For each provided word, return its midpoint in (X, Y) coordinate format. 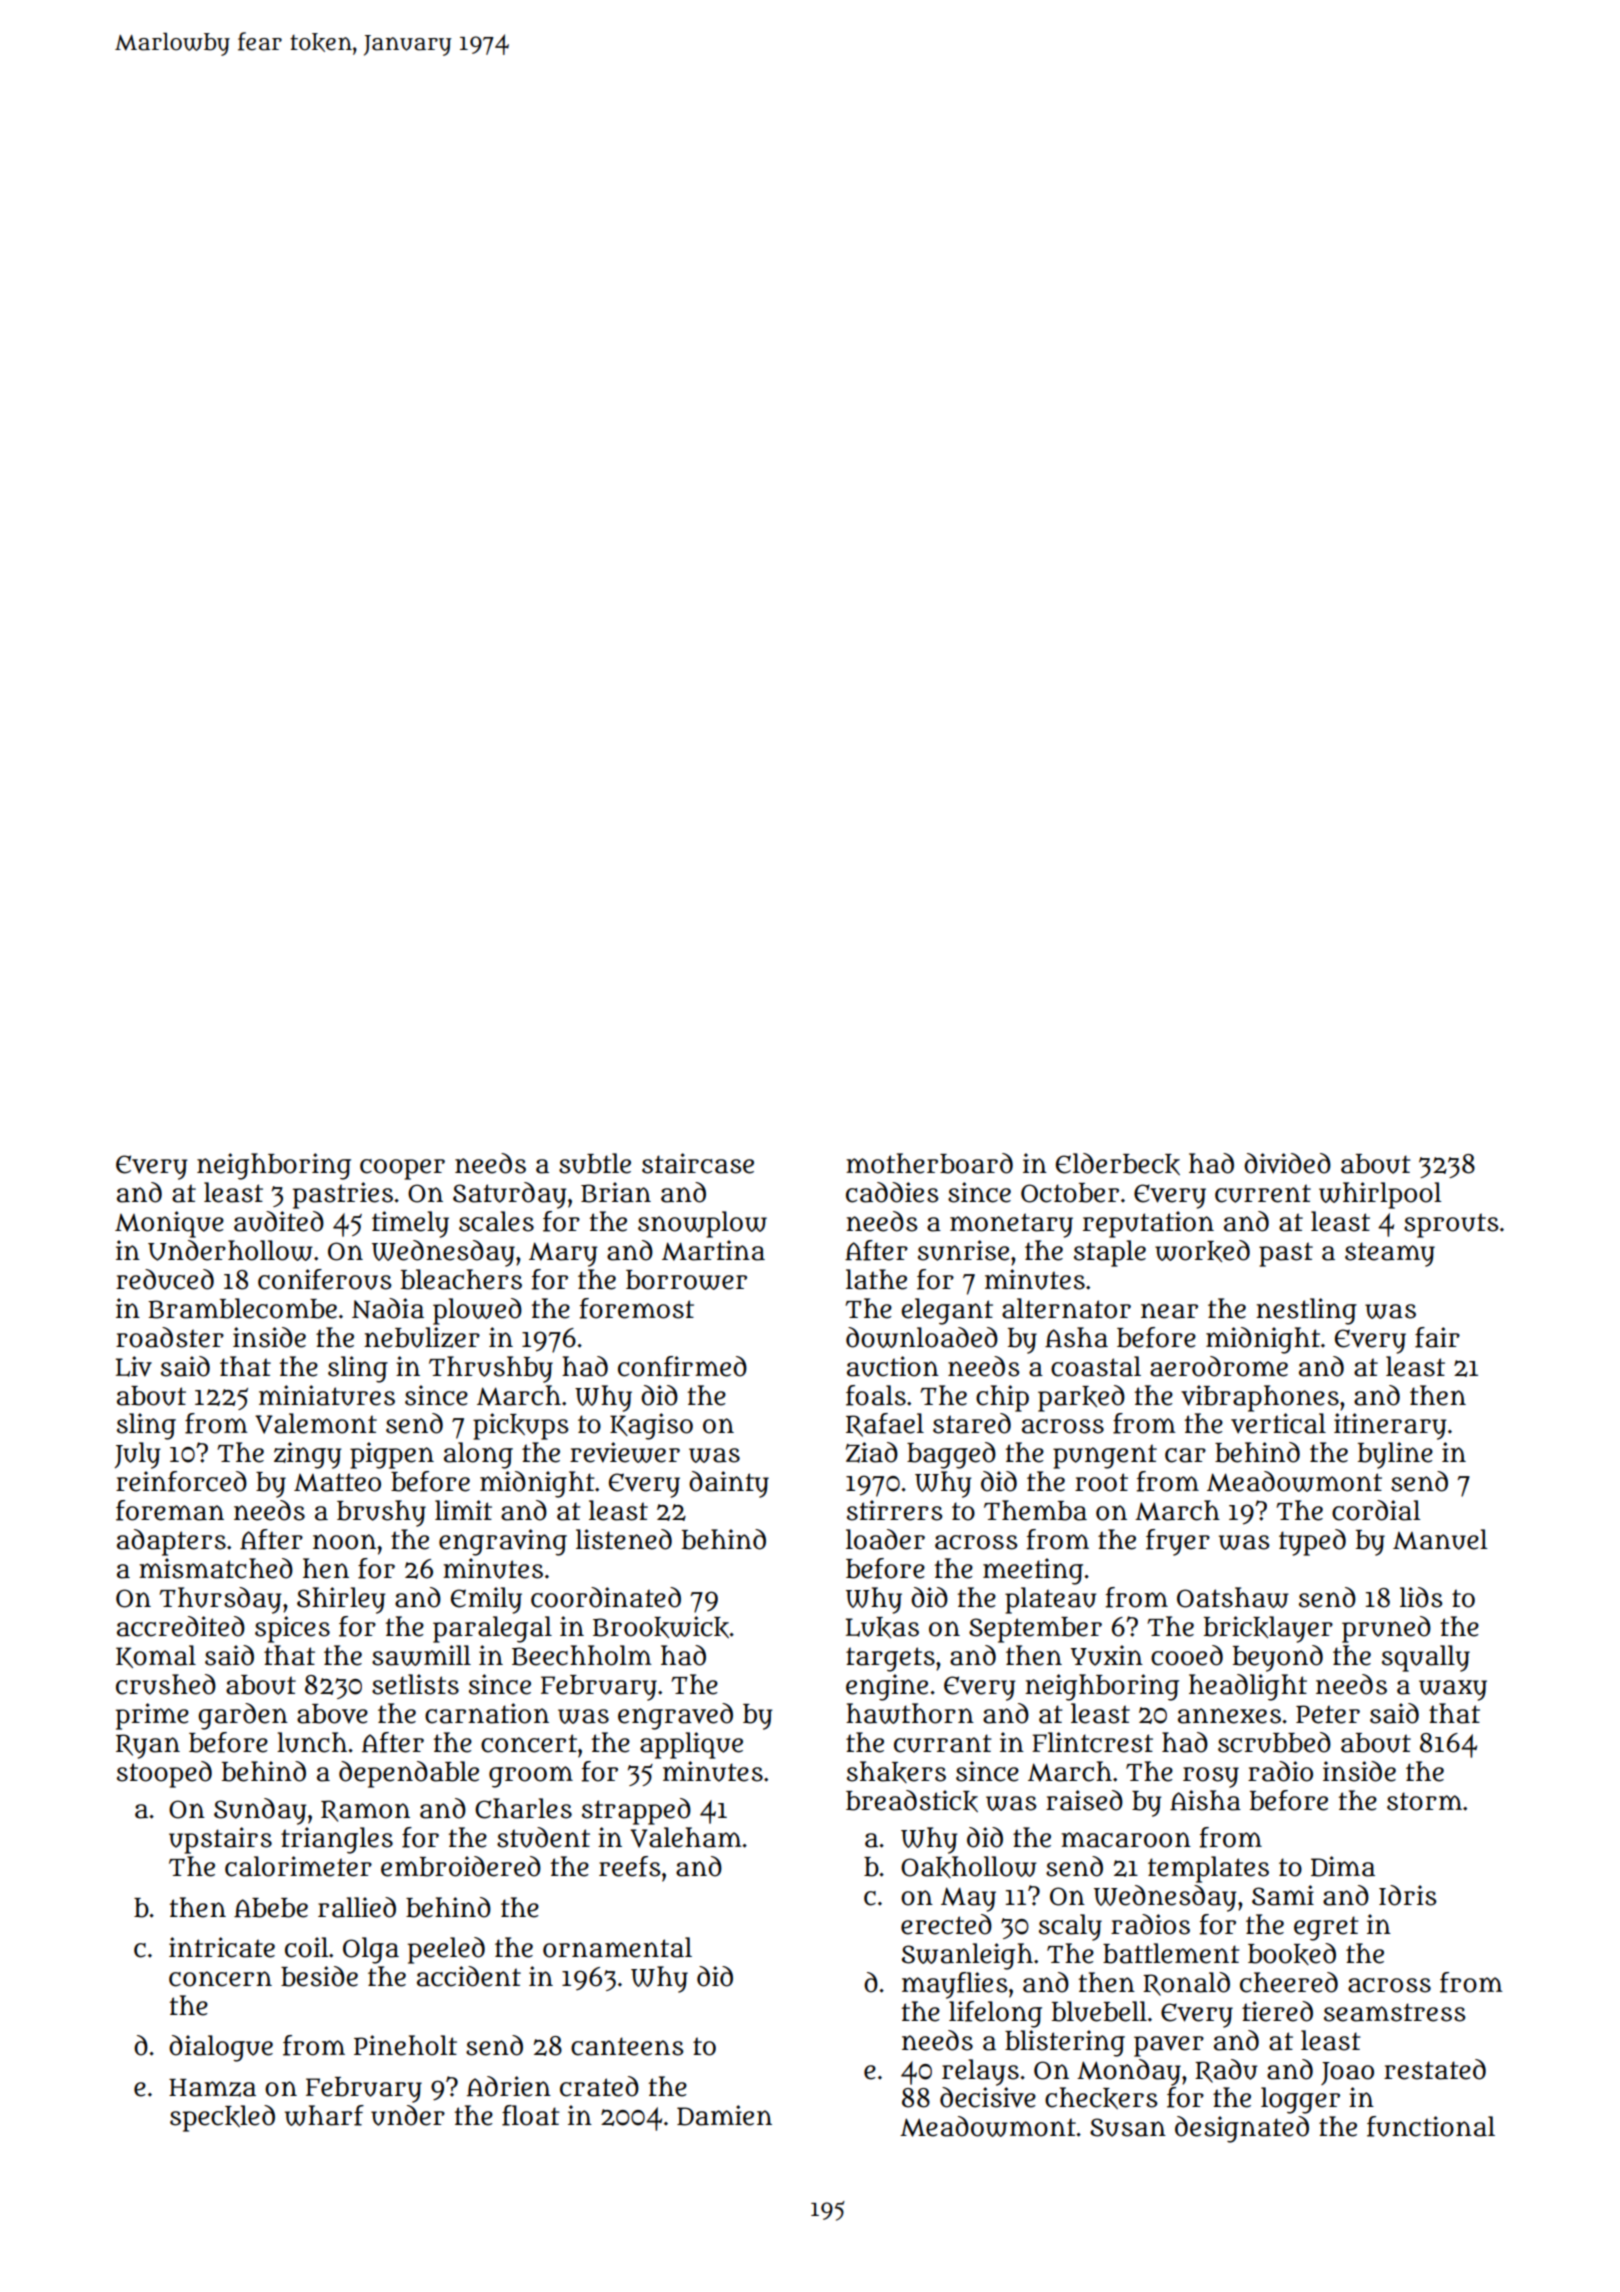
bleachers (461, 1279)
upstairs (220, 1840)
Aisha (1205, 1800)
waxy (1453, 1690)
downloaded (922, 1337)
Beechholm (582, 1655)
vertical (1278, 1423)
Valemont (316, 1423)
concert (529, 1743)
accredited (181, 1626)
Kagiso (651, 1426)
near (1169, 1311)
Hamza (212, 2088)
